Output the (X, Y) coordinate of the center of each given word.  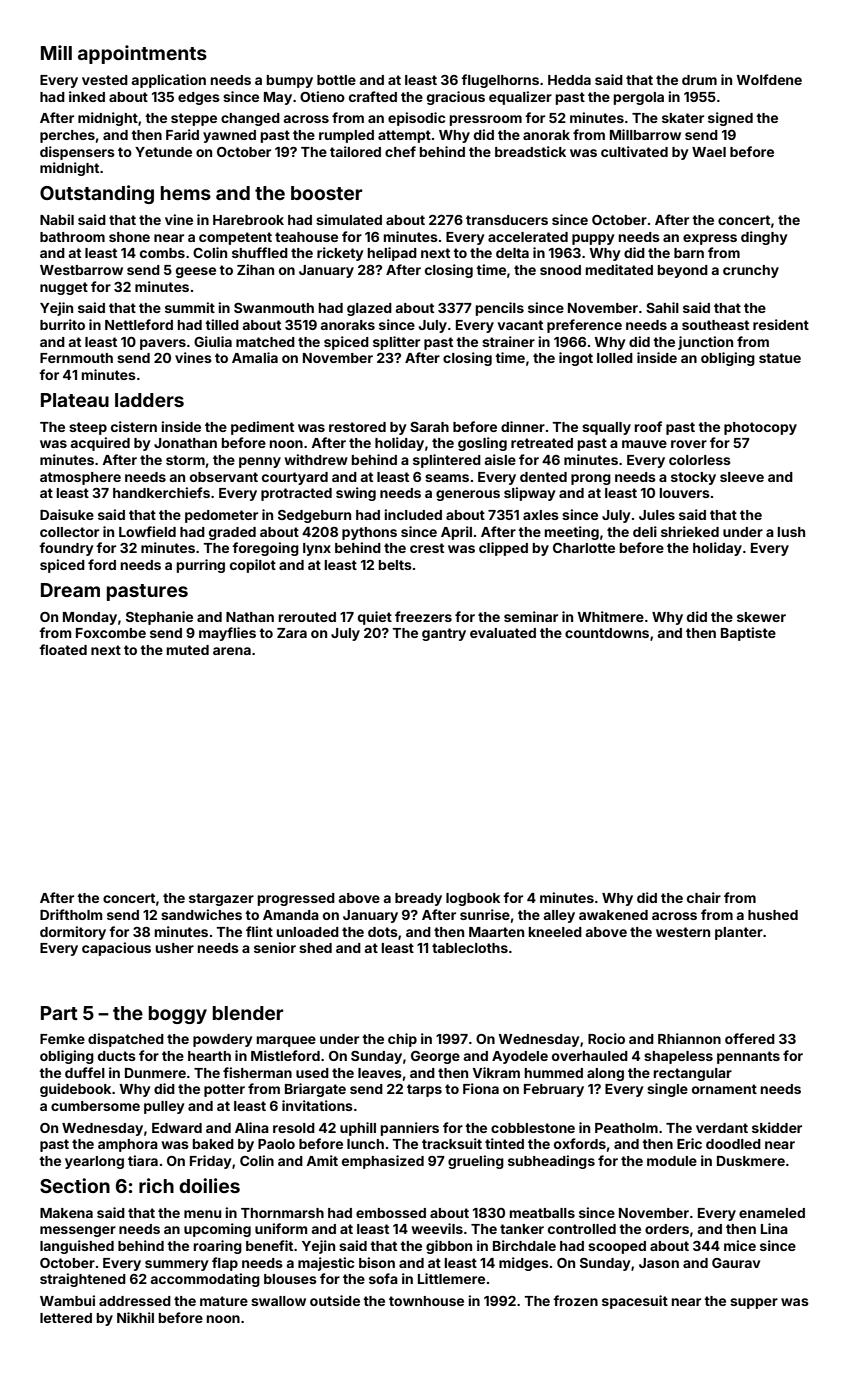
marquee (286, 1041)
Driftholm (71, 914)
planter (739, 933)
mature (224, 1301)
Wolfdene (769, 79)
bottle (336, 80)
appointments (142, 54)
